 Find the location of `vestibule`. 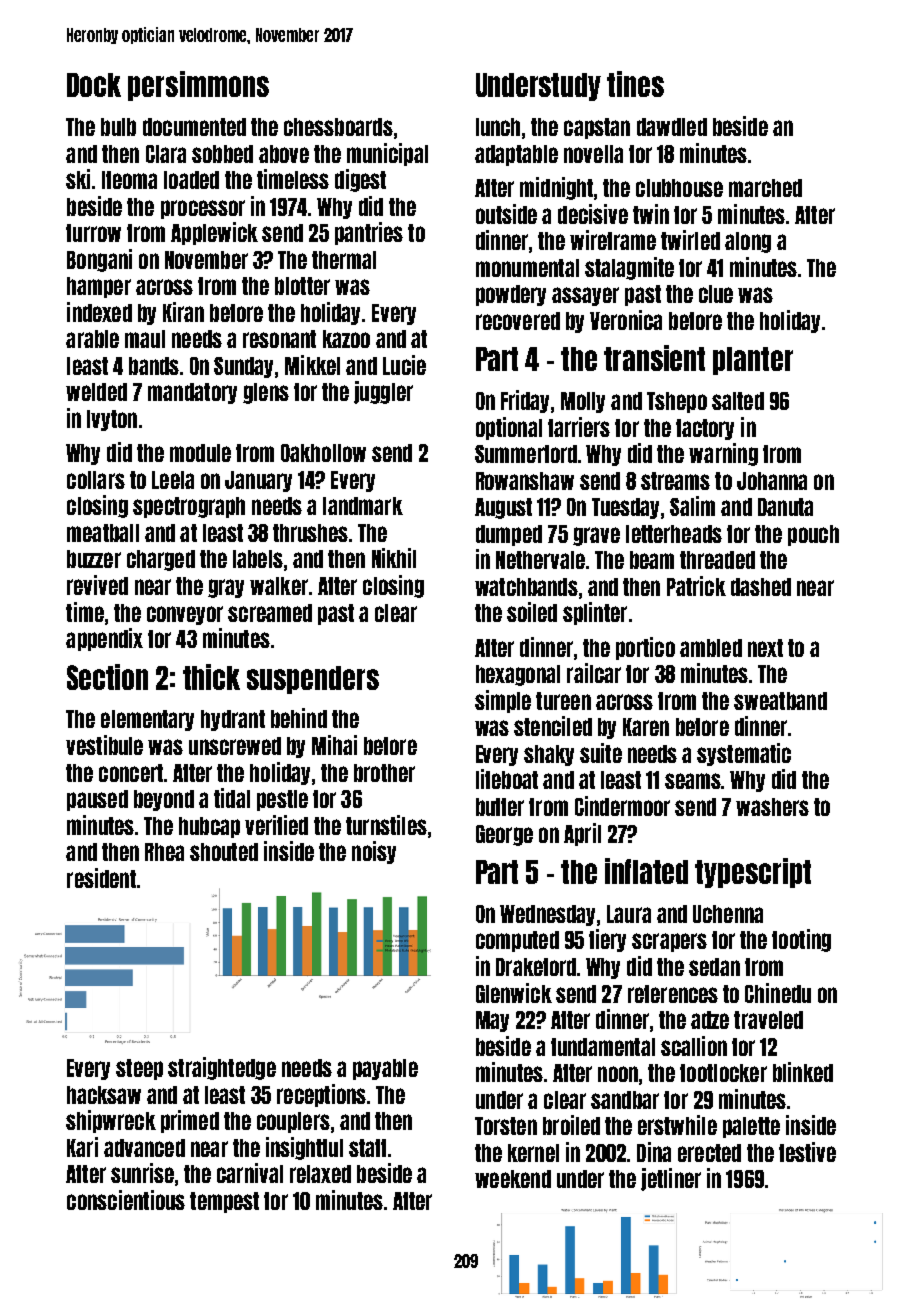

vestibule is located at coordinates (104, 745).
